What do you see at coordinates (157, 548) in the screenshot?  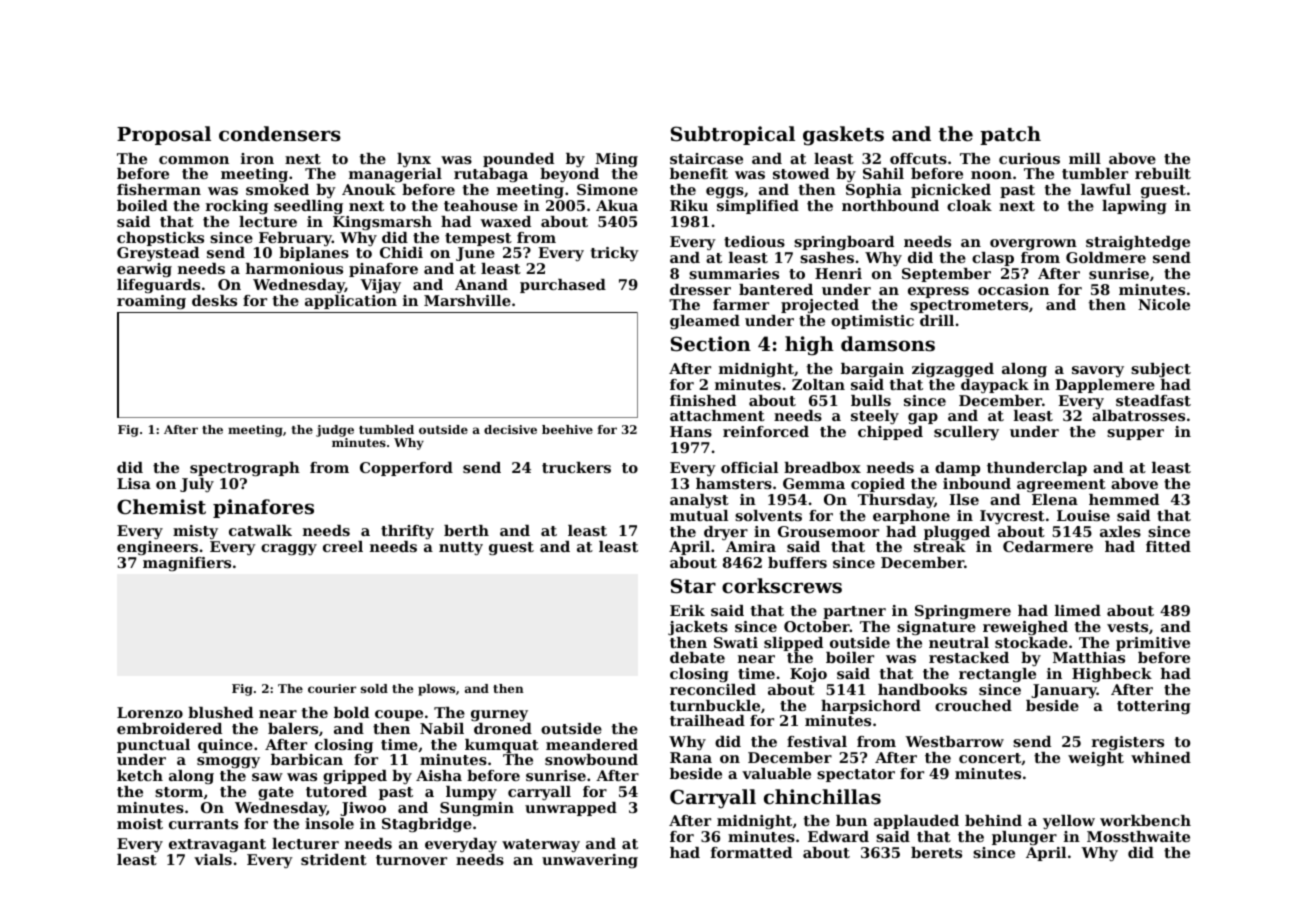 I see `engineers` at bounding box center [157, 548].
